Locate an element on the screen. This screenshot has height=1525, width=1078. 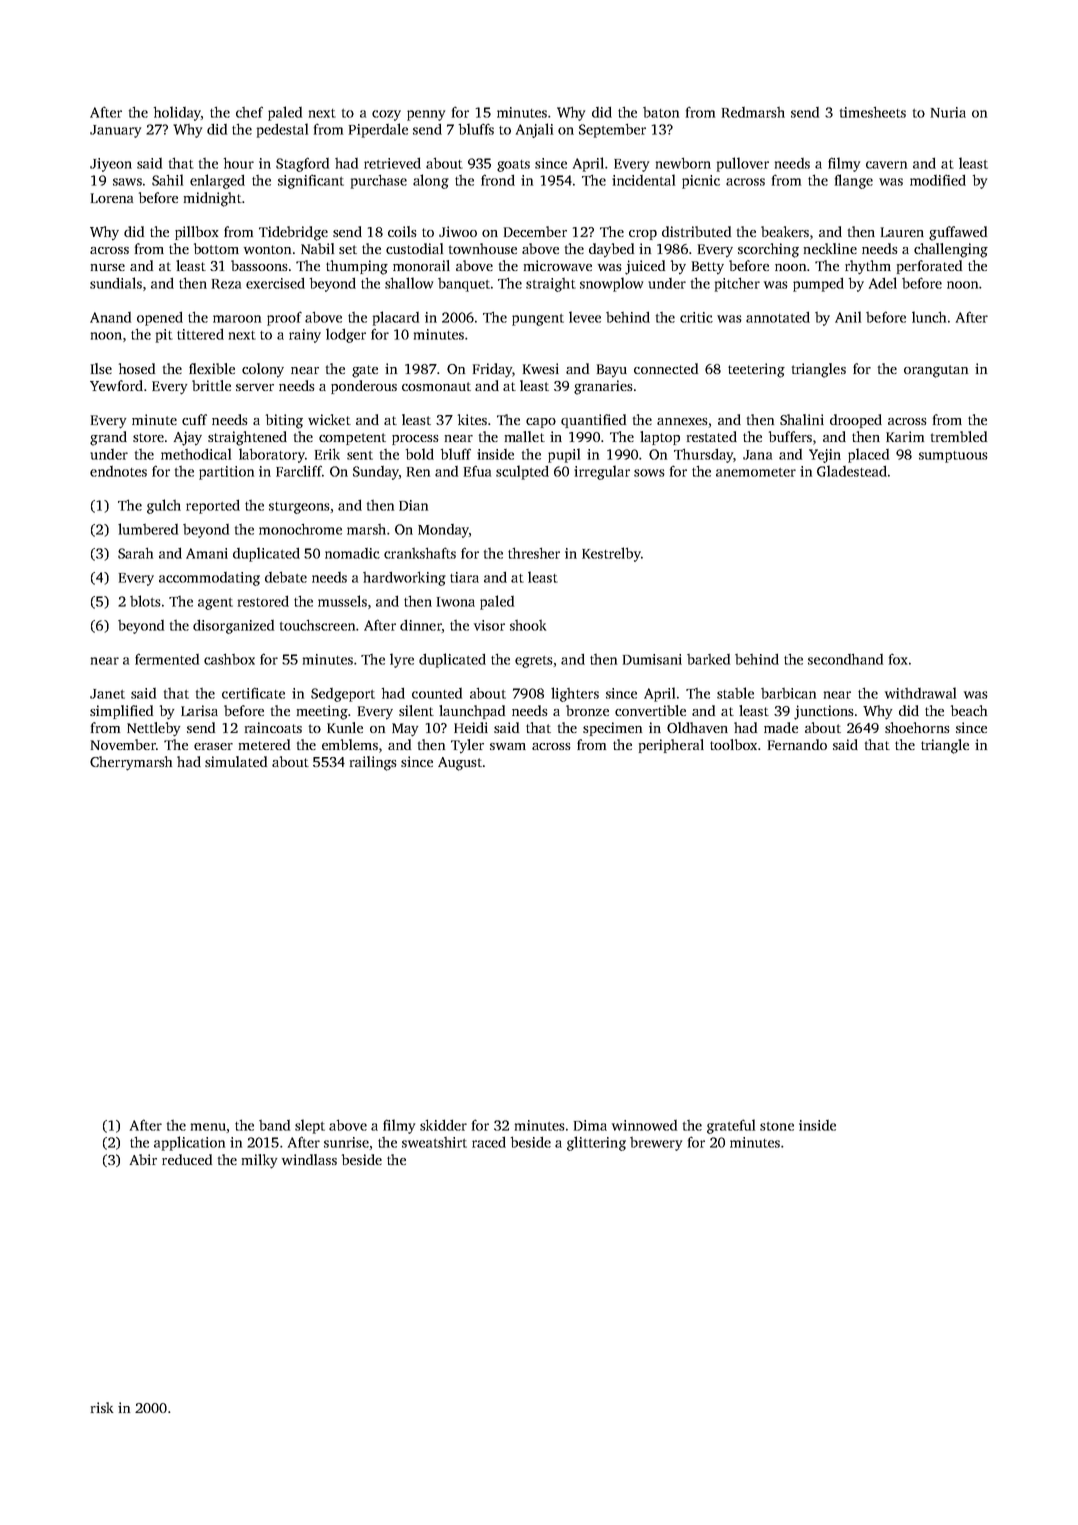
Anjali is located at coordinates (534, 130).
